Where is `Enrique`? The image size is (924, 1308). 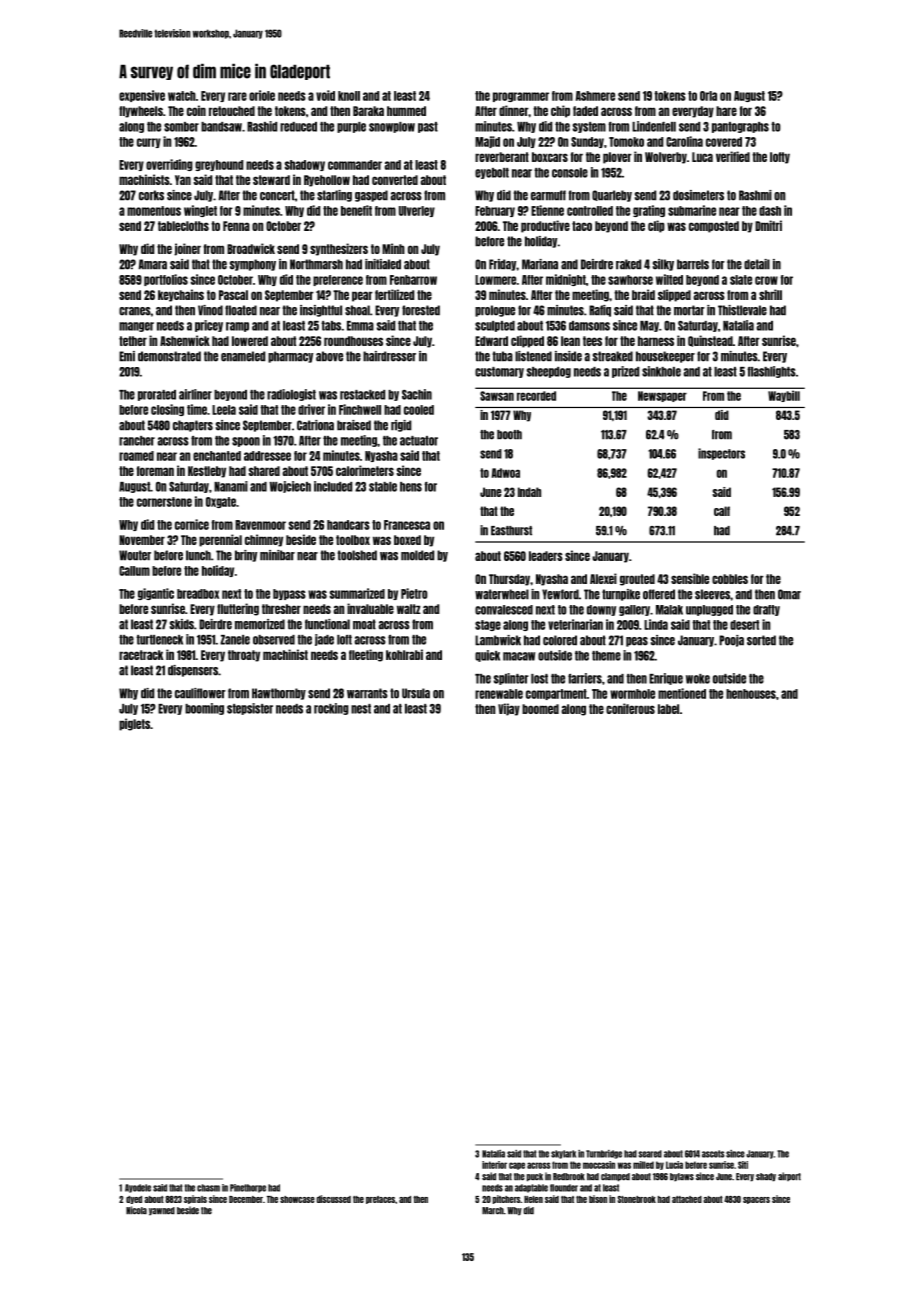
Enrique is located at coordinates (666, 679).
